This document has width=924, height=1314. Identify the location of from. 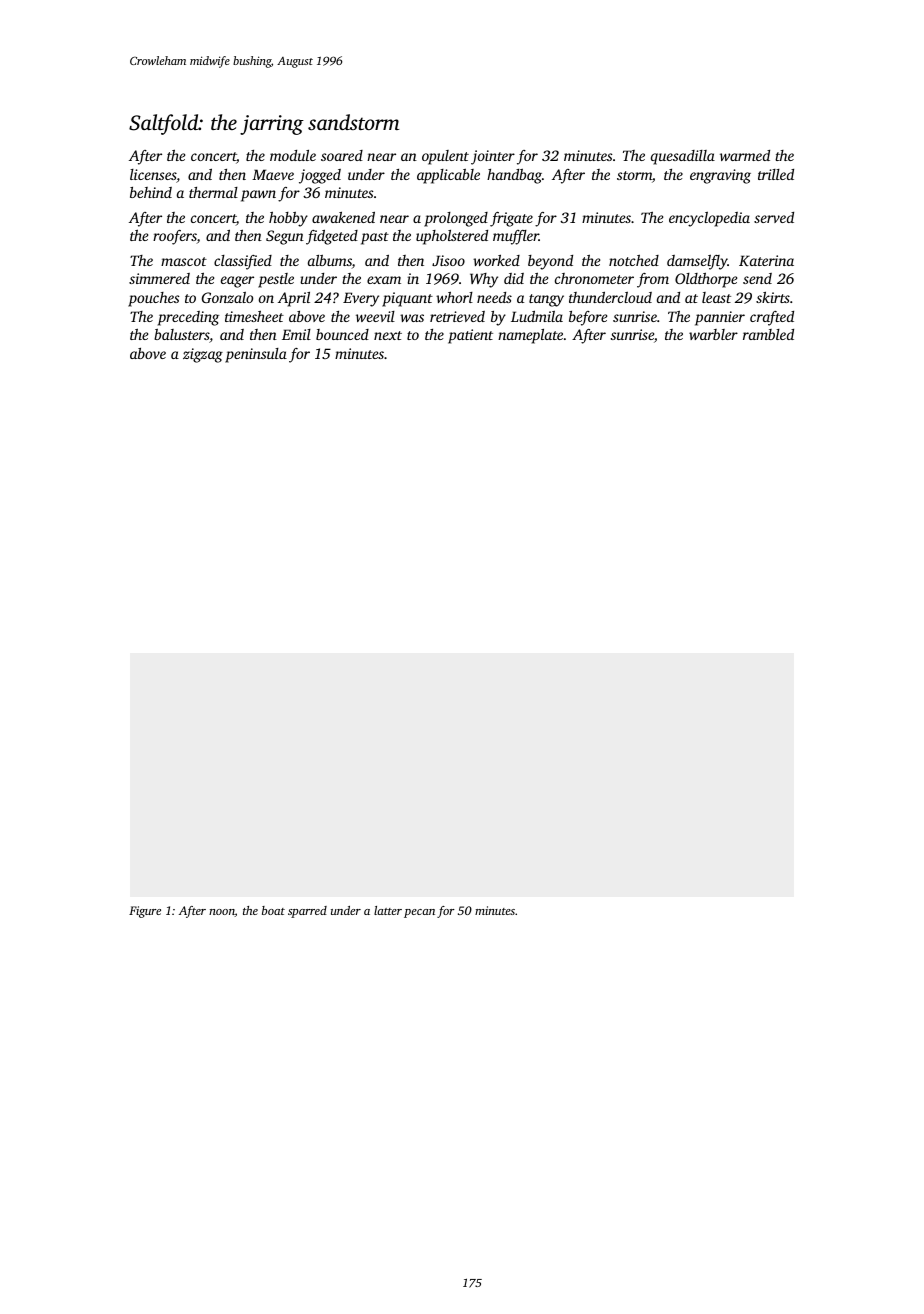
(653, 280).
